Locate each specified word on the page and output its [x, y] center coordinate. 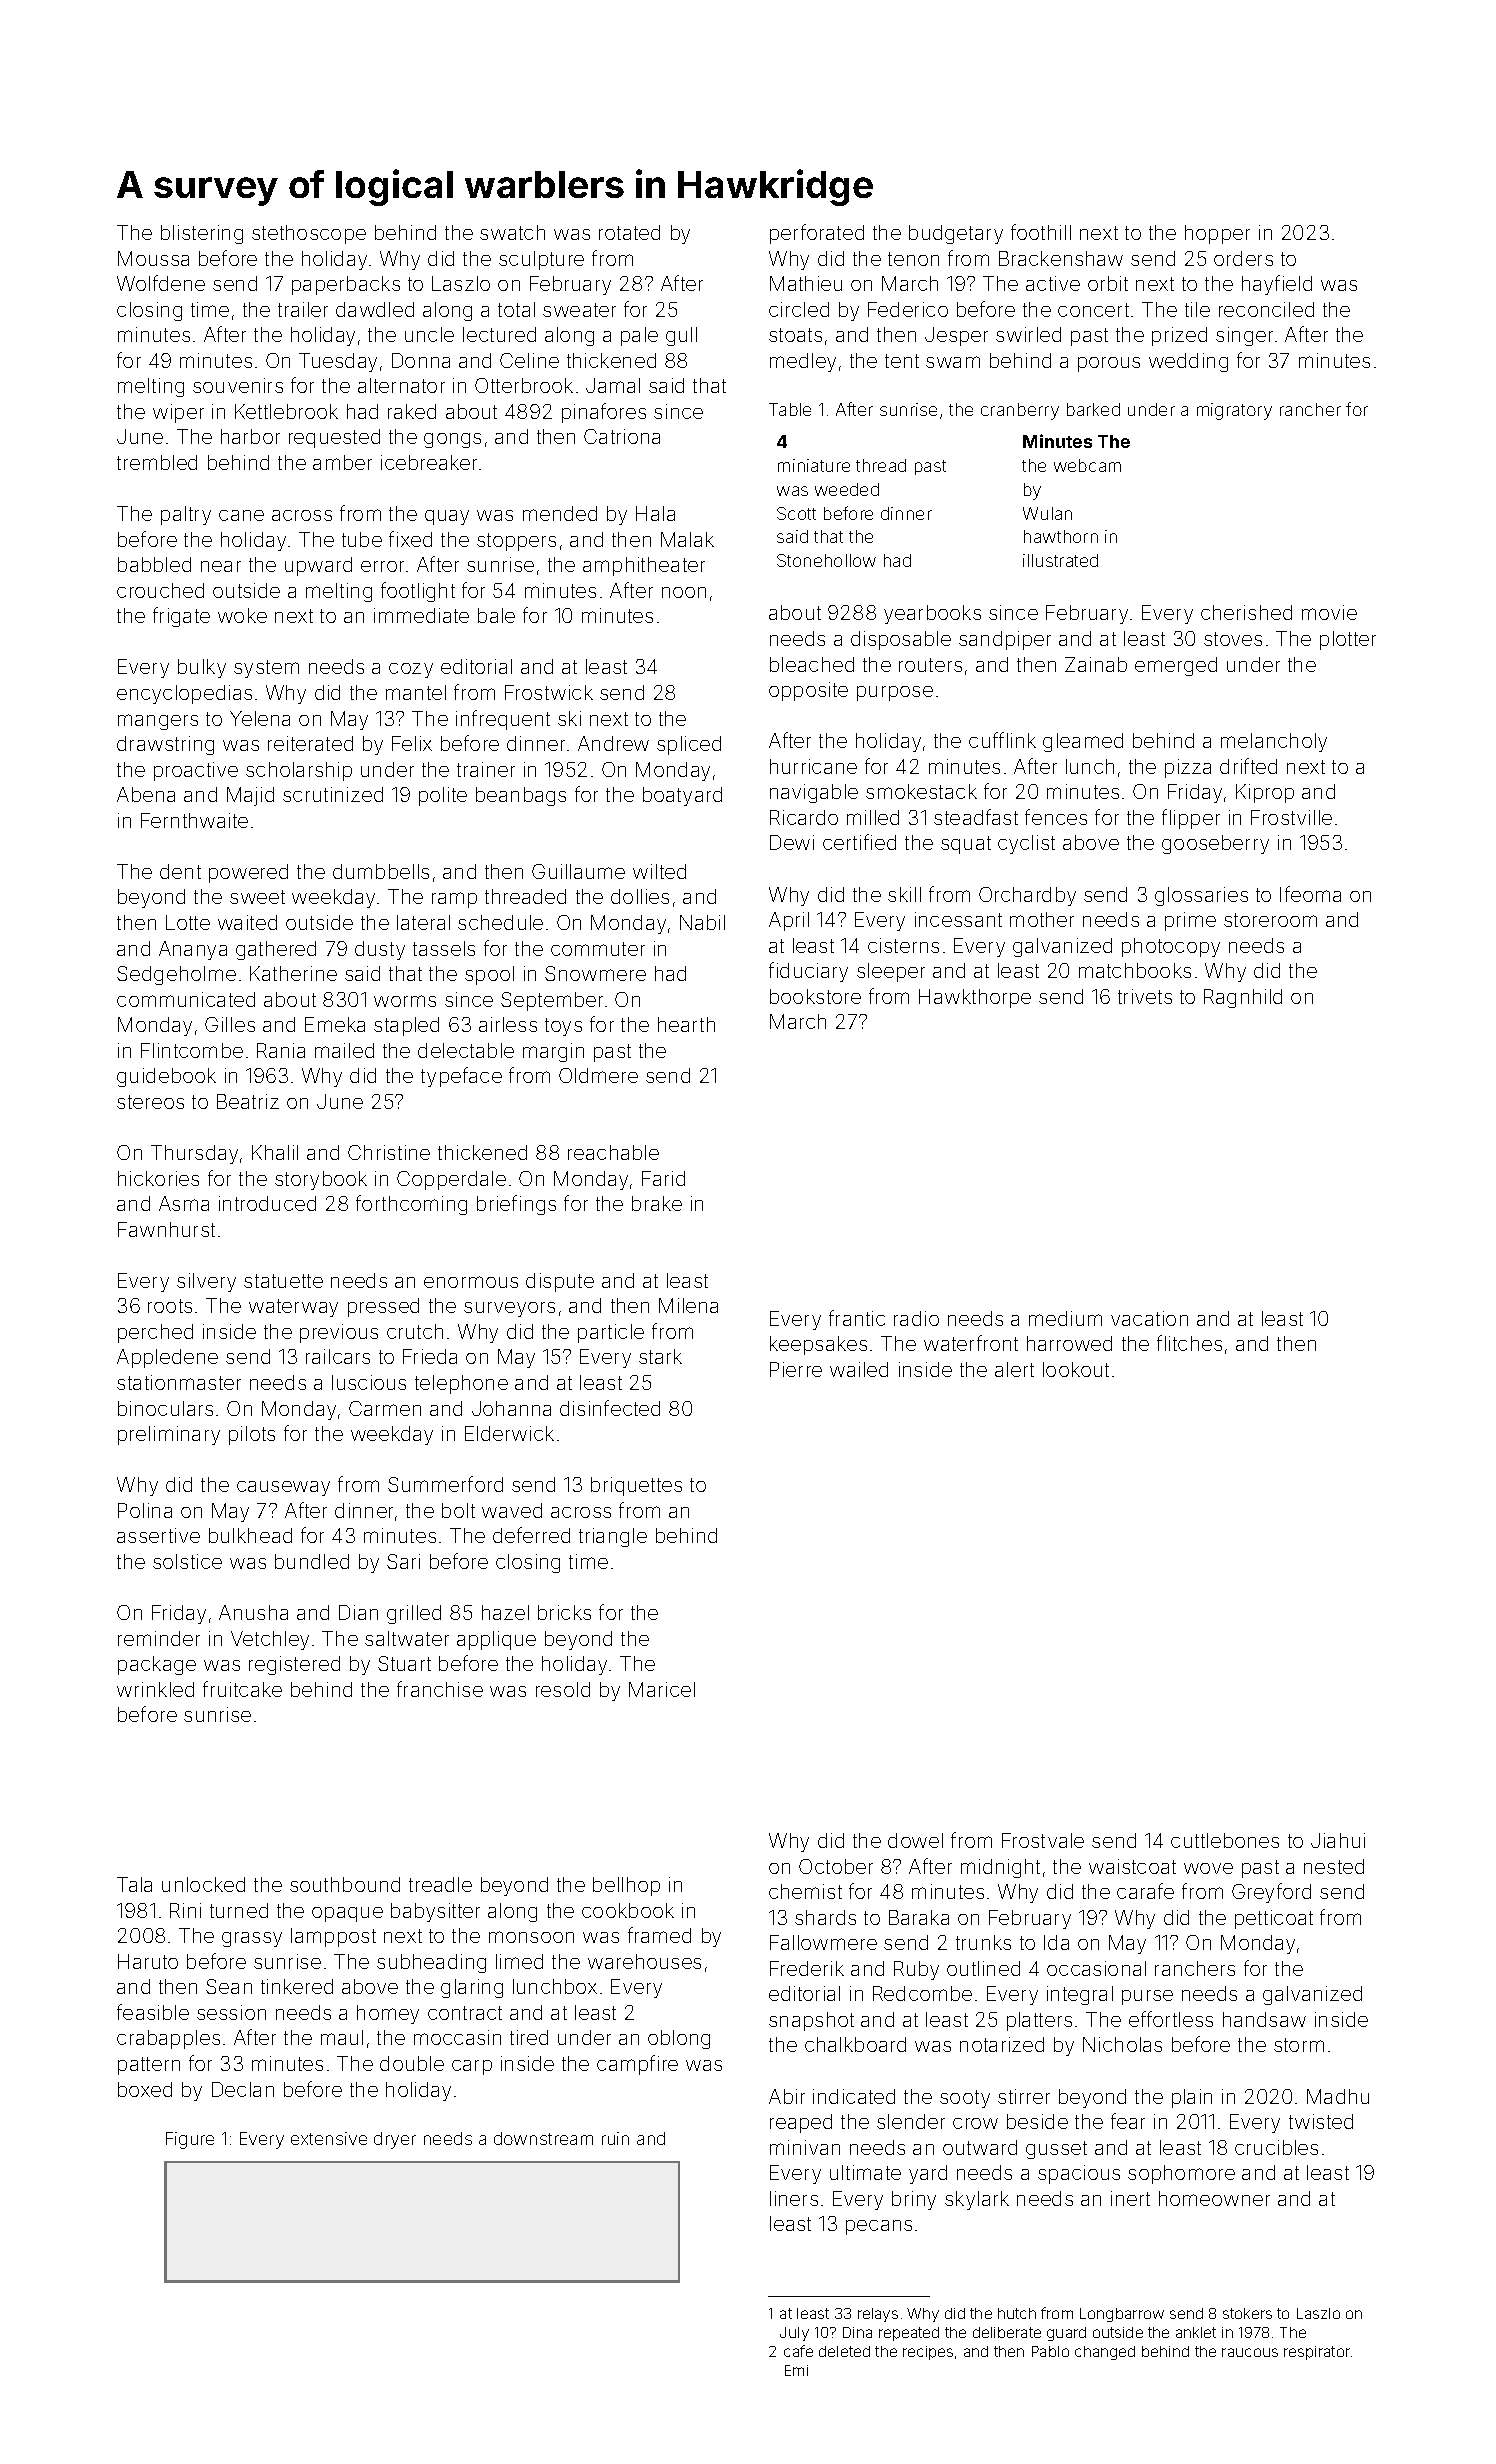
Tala [134, 1884]
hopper [1217, 234]
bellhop [626, 1886]
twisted [1321, 2121]
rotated [629, 232]
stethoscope [309, 234]
